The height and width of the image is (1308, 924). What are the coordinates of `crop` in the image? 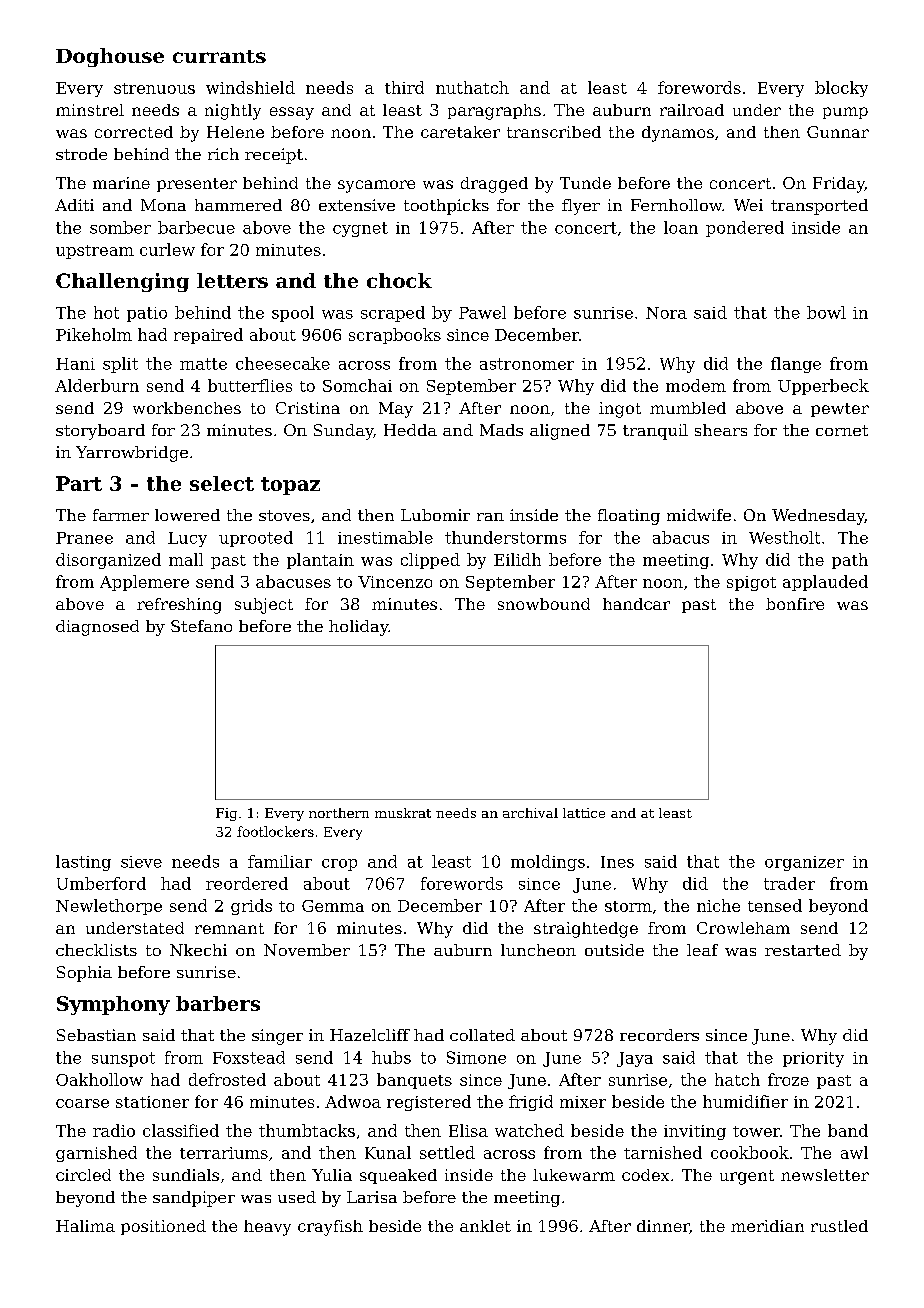 It's located at (339, 865).
